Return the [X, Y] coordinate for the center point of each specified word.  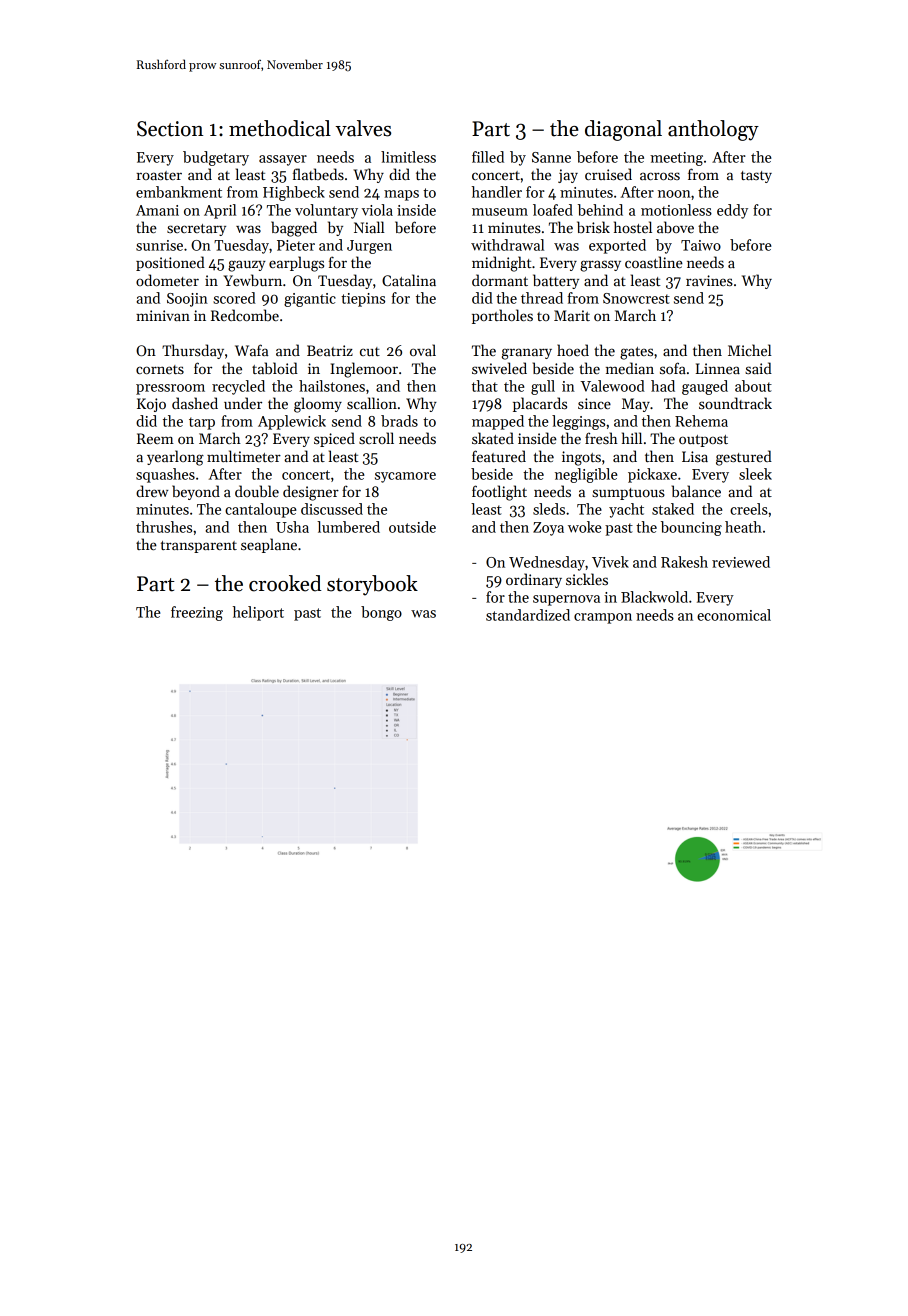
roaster [159, 175]
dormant [500, 280]
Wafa [251, 350]
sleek [755, 474]
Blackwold [654, 597]
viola [377, 210]
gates [636, 353]
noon [674, 194]
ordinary [534, 580]
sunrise [159, 245]
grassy [600, 266]
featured [499, 456]
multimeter [244, 456]
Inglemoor [364, 370]
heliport [258, 613]
